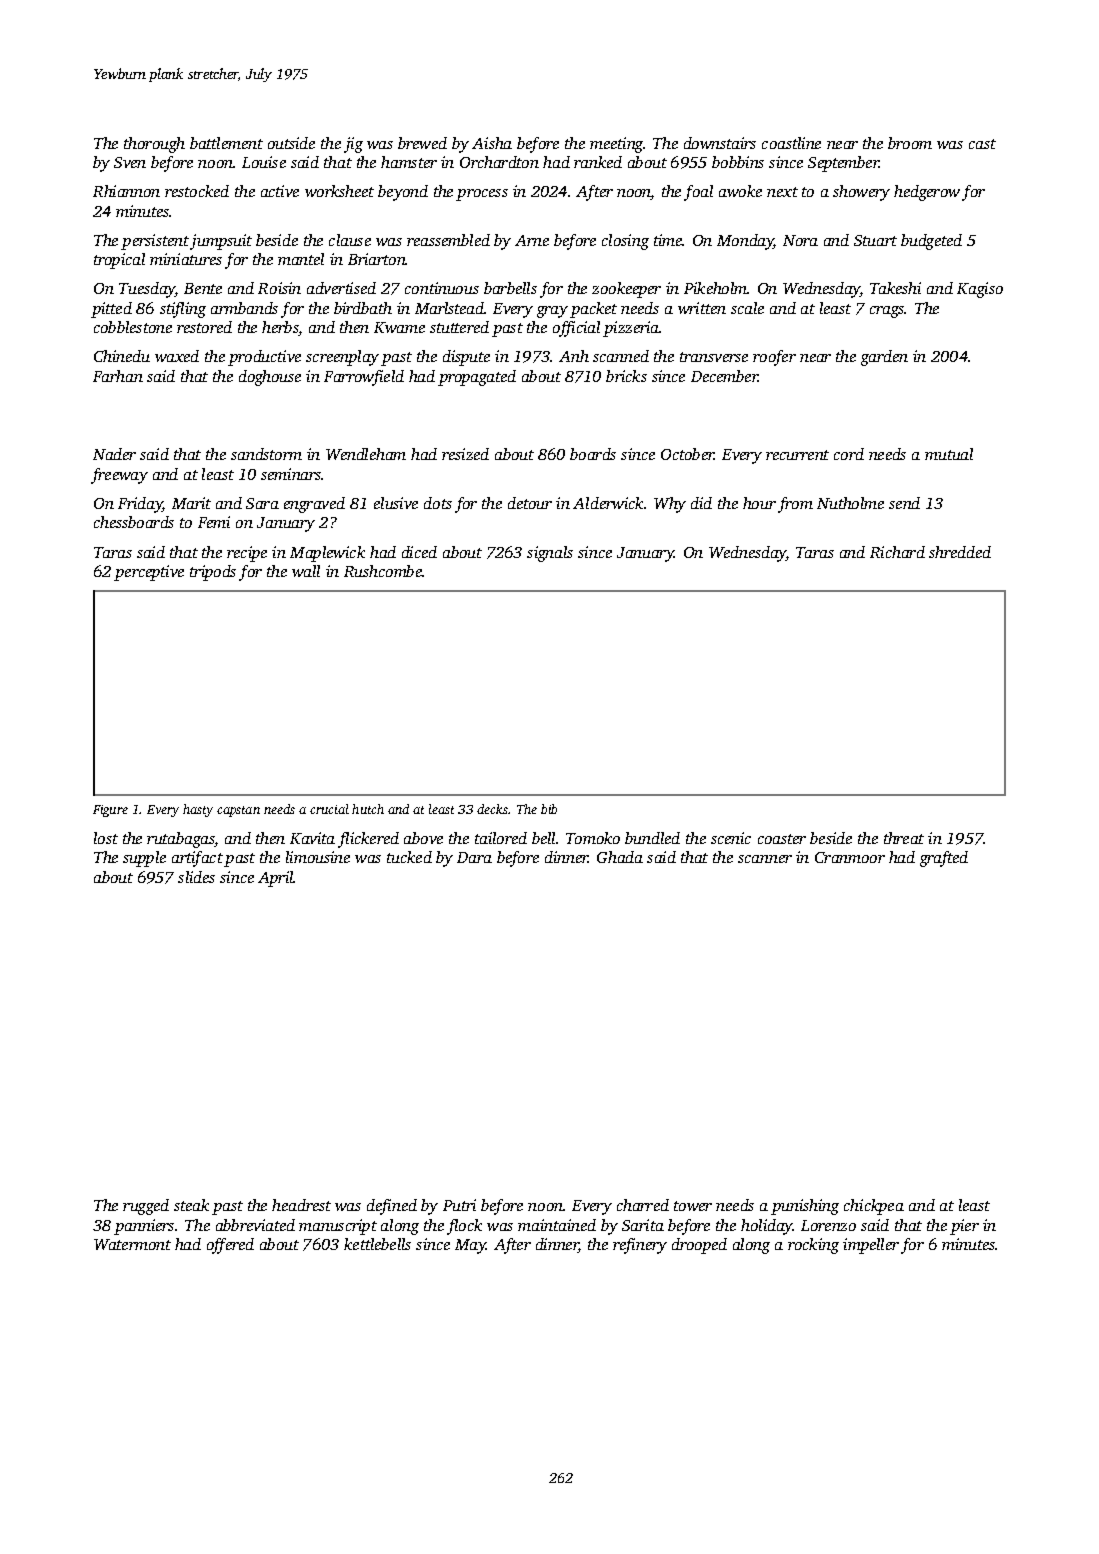 This image has width=1099, height=1554. What do you see at coordinates (964, 1227) in the image?
I see `pier` at bounding box center [964, 1227].
